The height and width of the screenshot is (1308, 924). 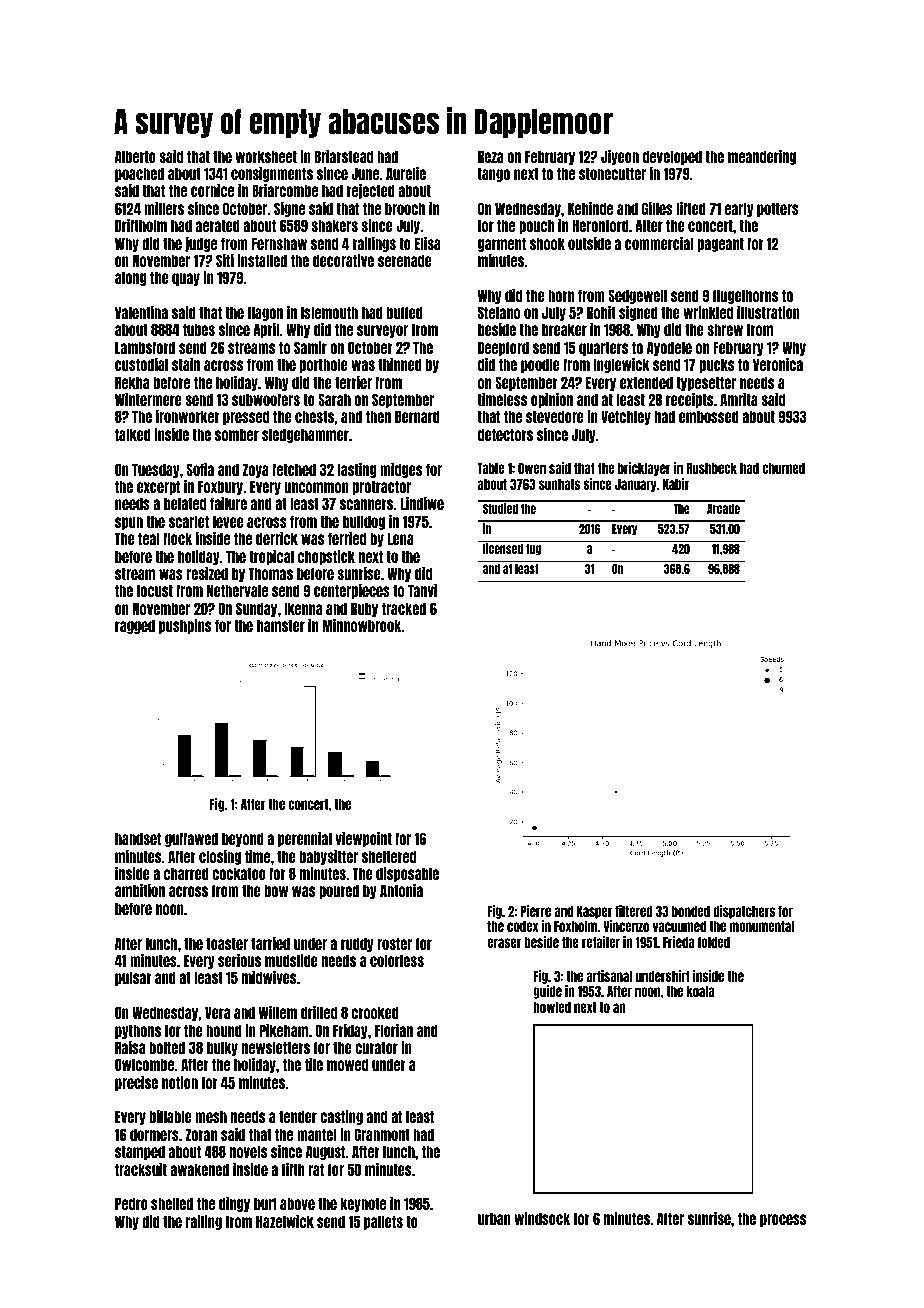 I want to click on failure, so click(x=228, y=503).
